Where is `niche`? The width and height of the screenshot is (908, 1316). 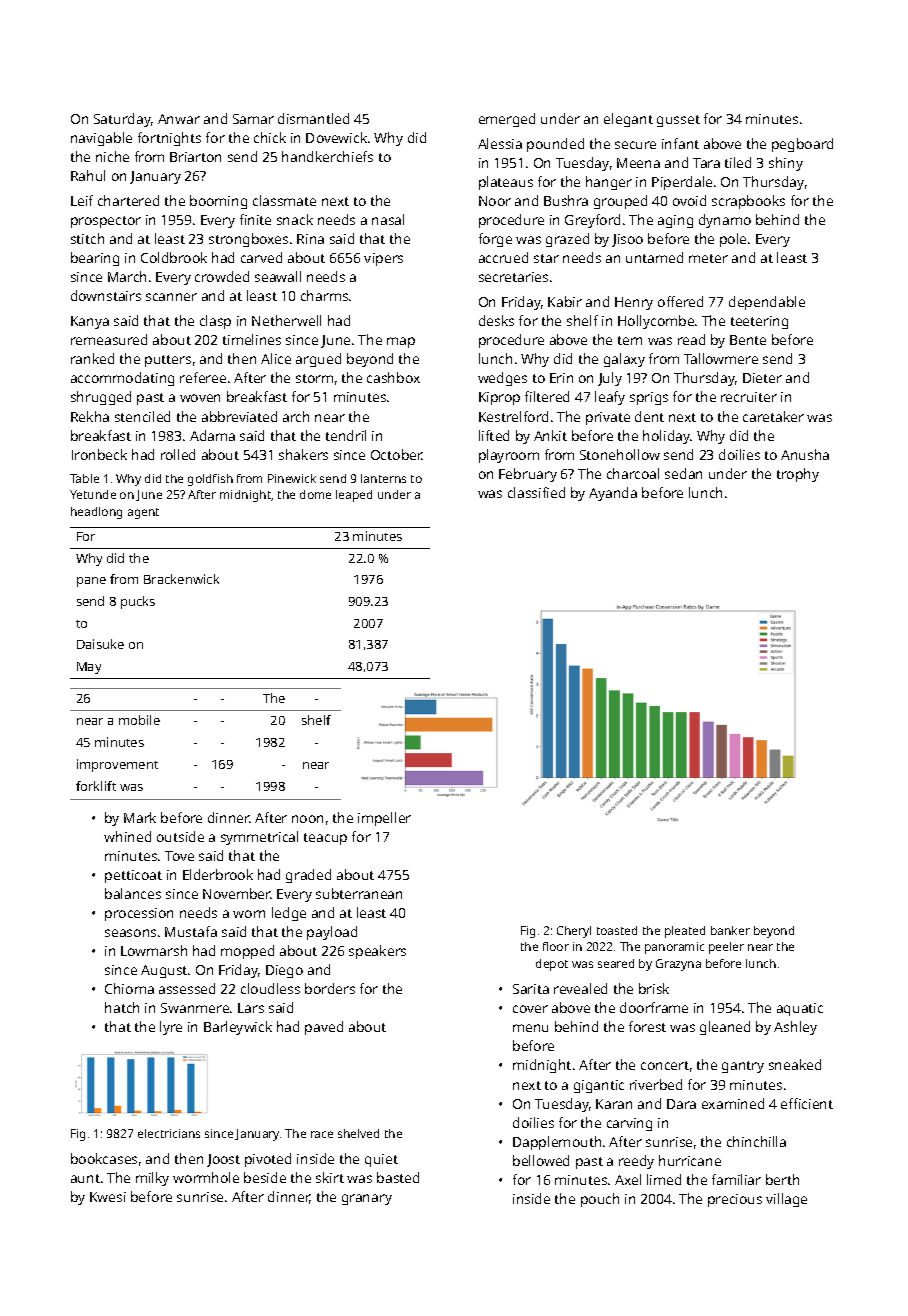 niche is located at coordinates (112, 156).
